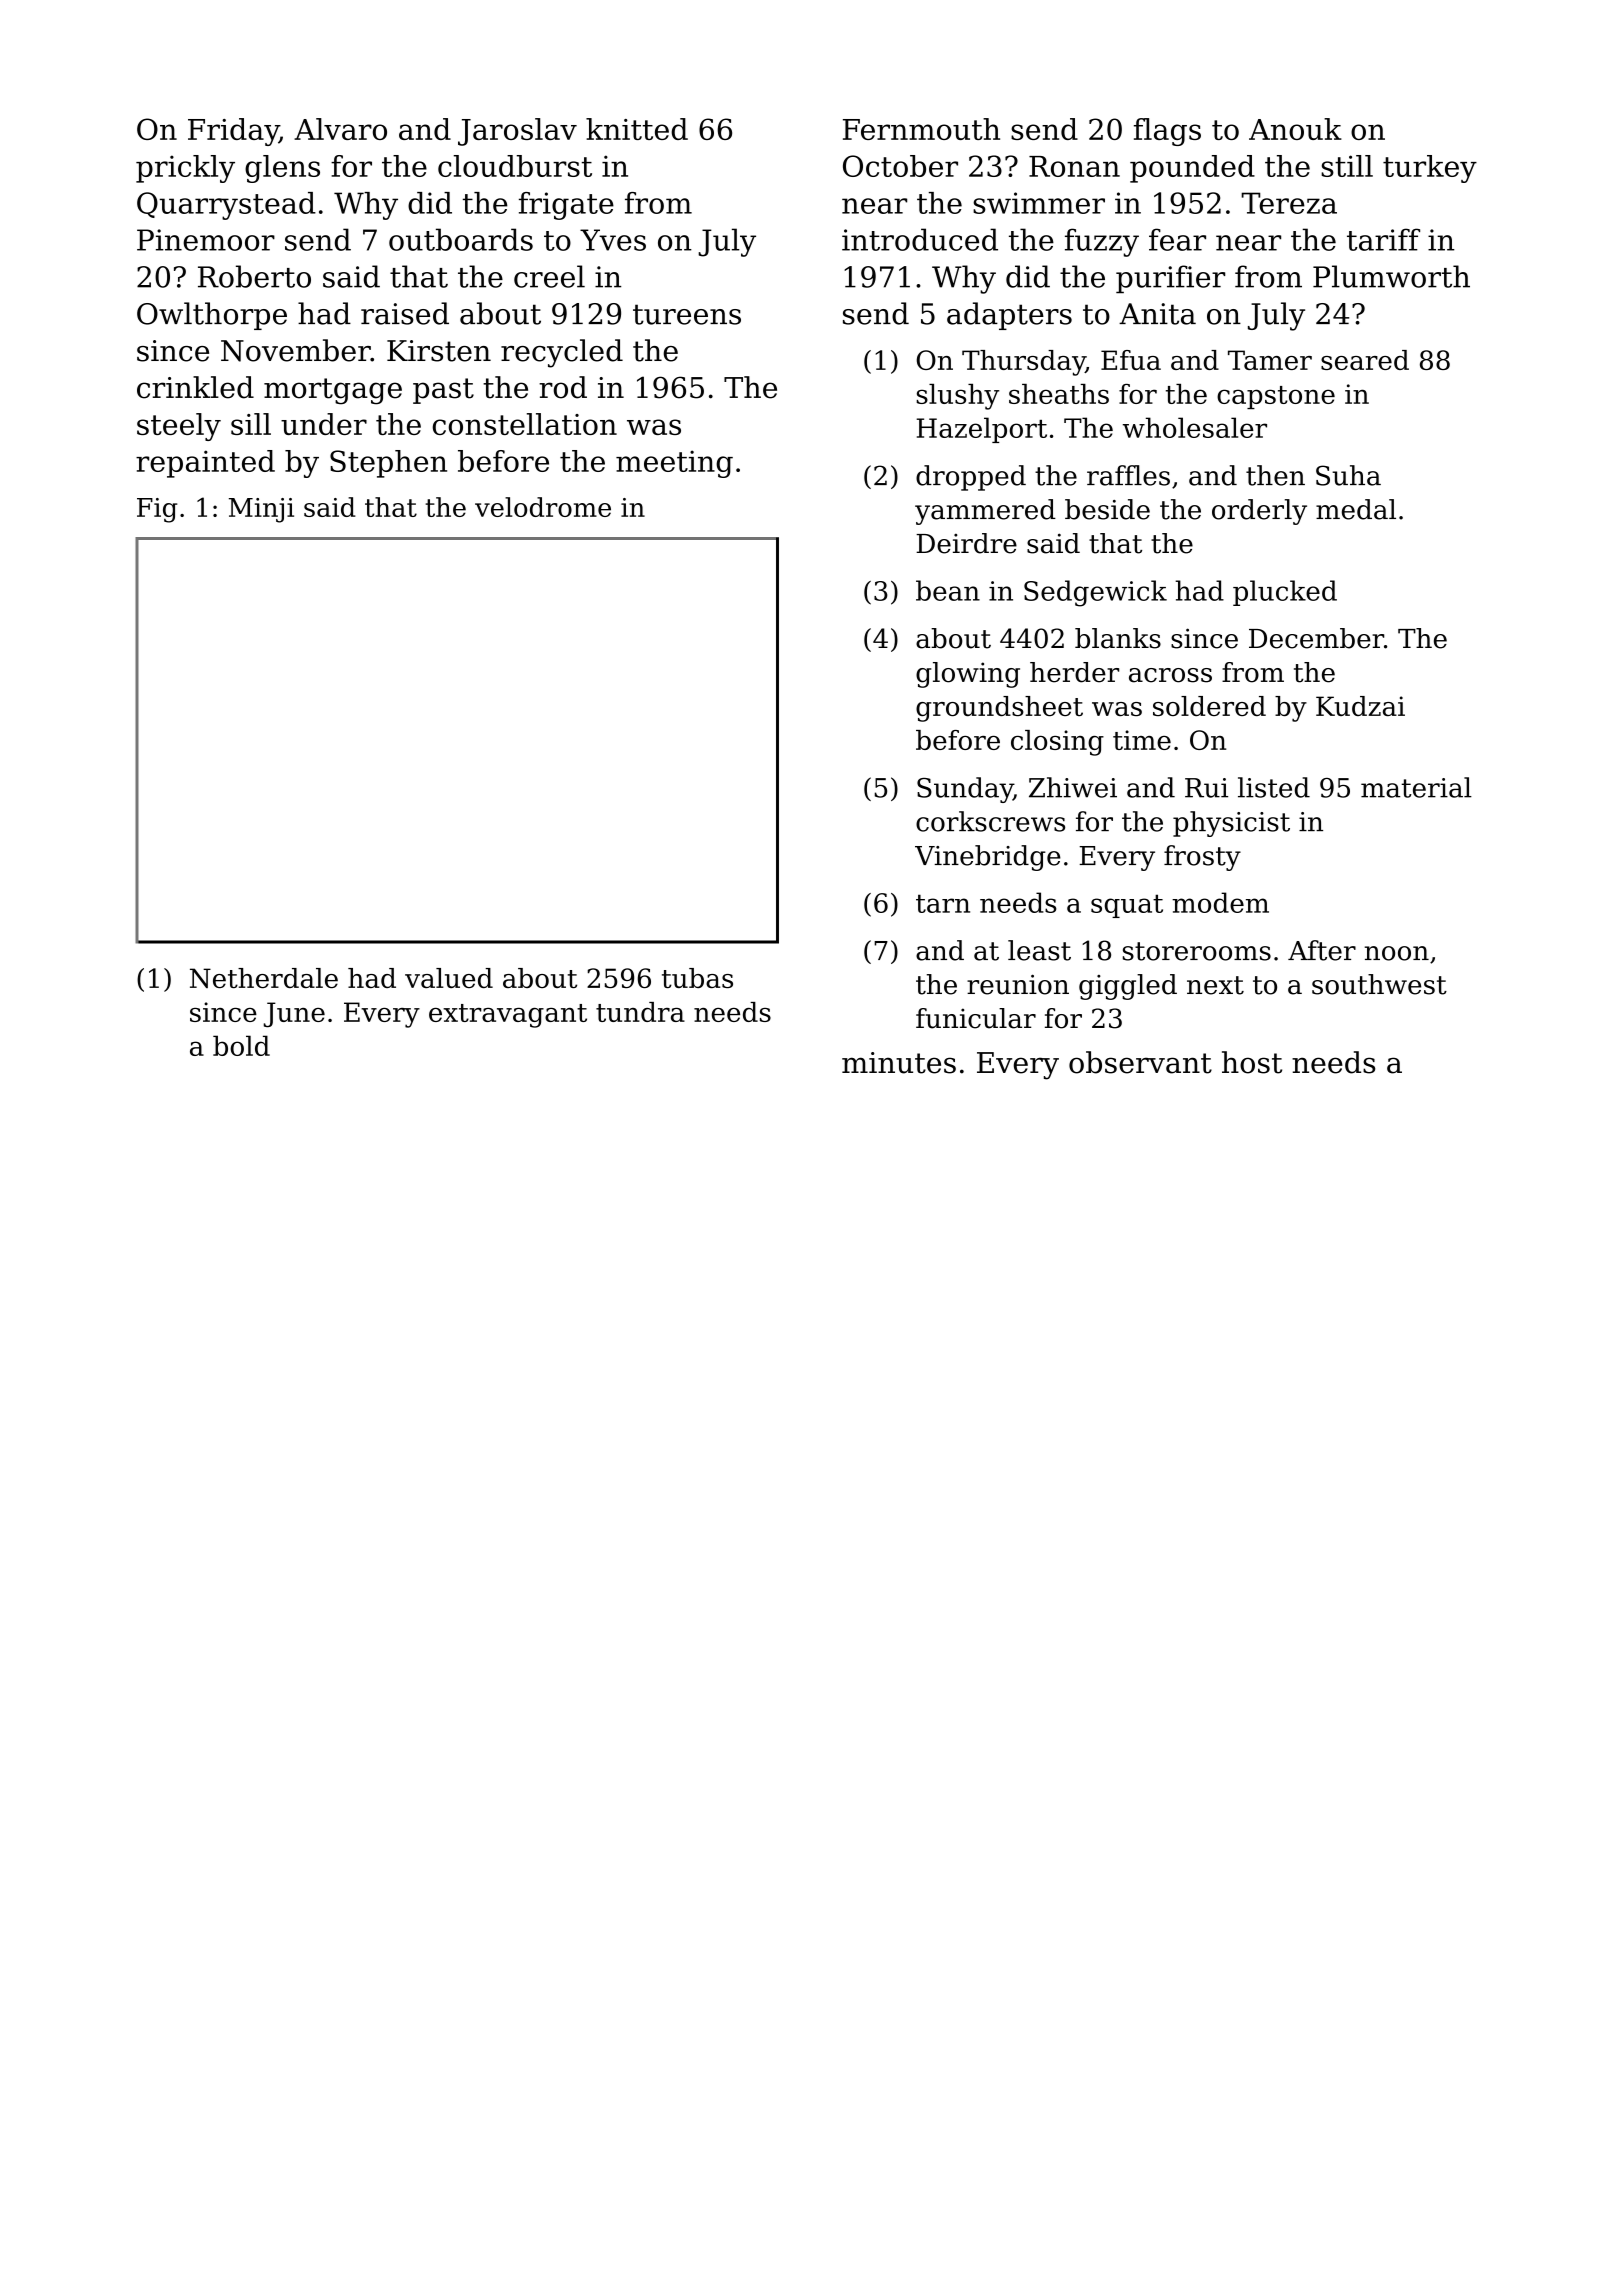 The image size is (1620, 2292). What do you see at coordinates (1348, 475) in the screenshot?
I see `Suha` at bounding box center [1348, 475].
